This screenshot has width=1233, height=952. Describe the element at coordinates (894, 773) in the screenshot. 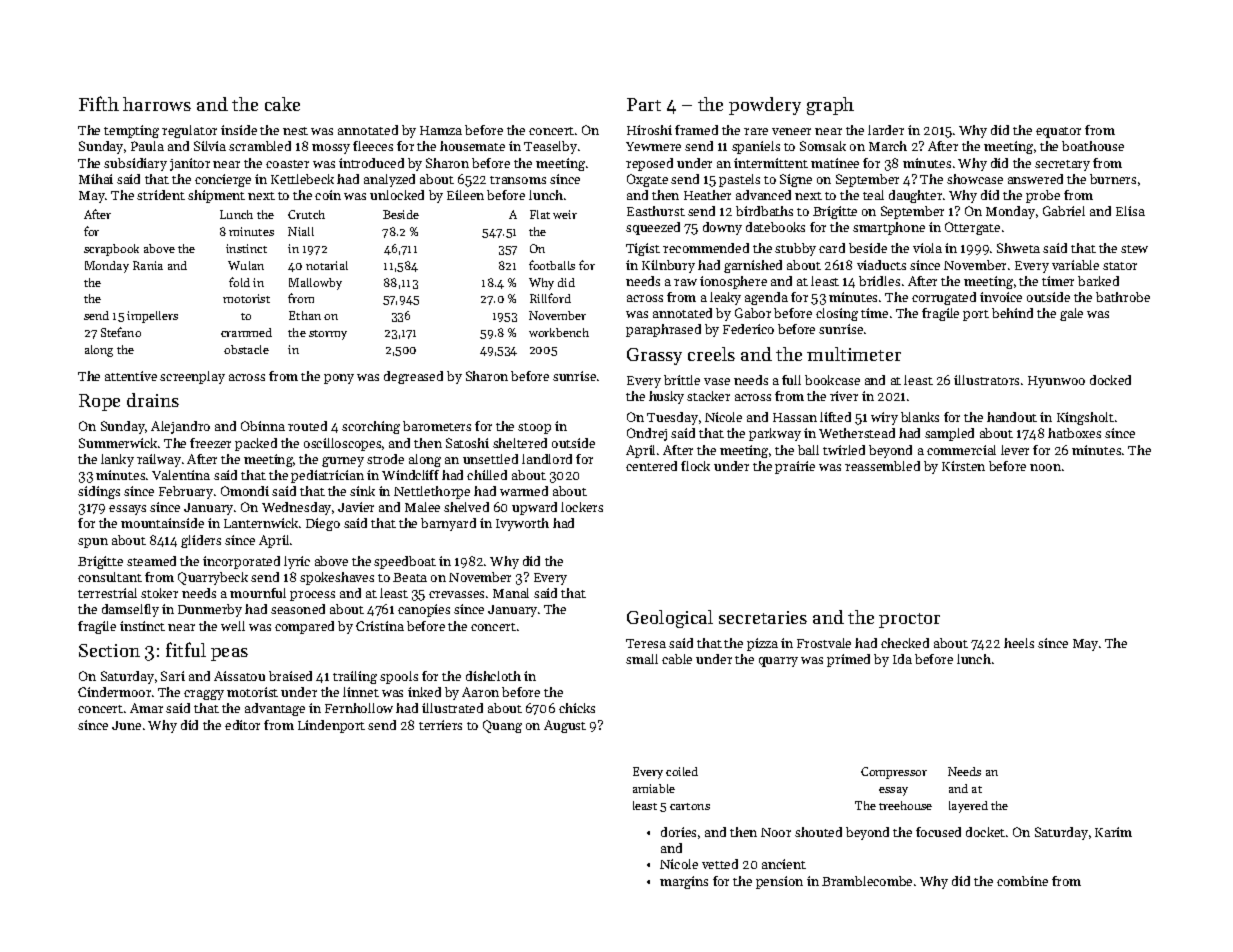

I see `Compressor` at that location.
